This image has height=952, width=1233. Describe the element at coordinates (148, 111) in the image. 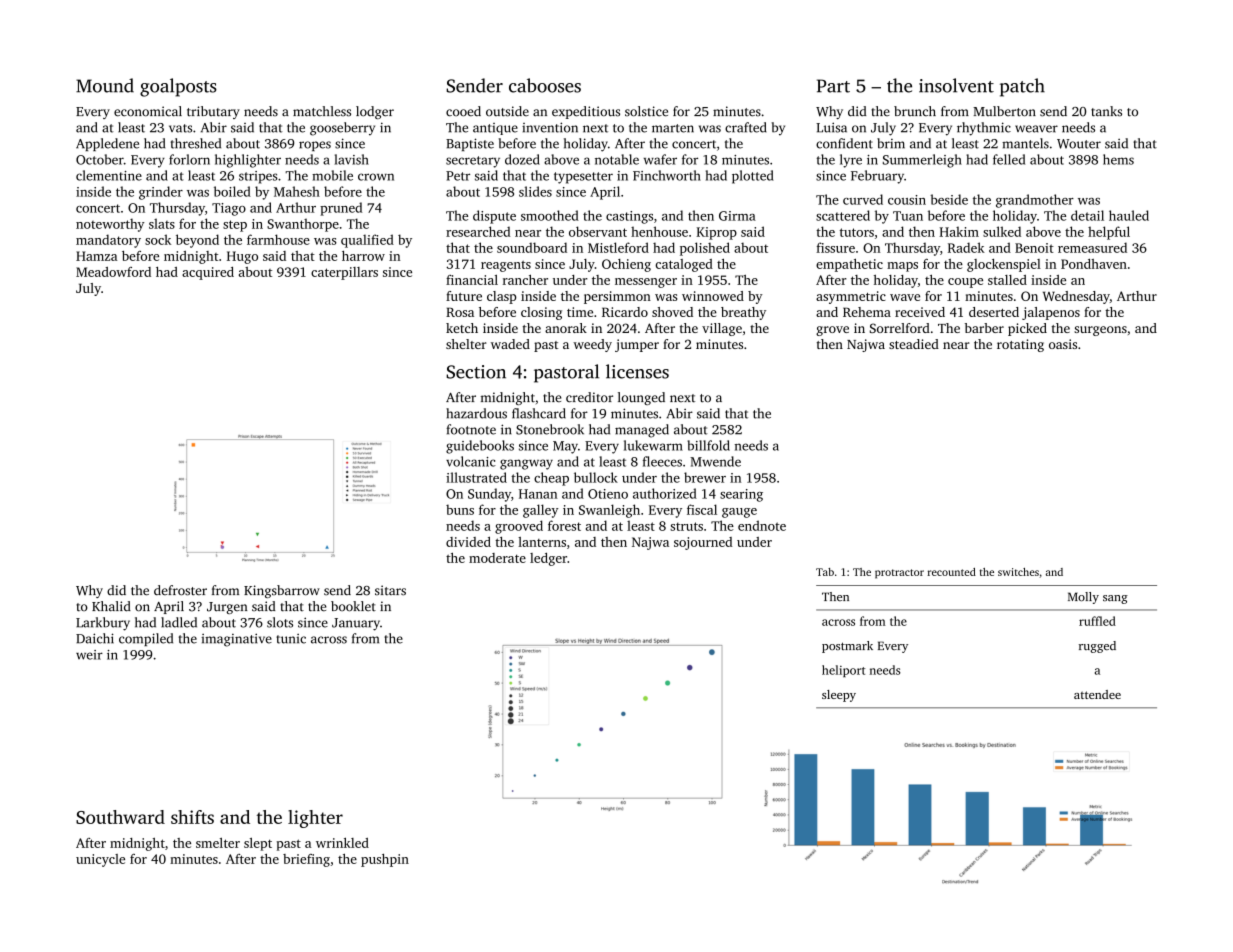

I see `economical` at that location.
